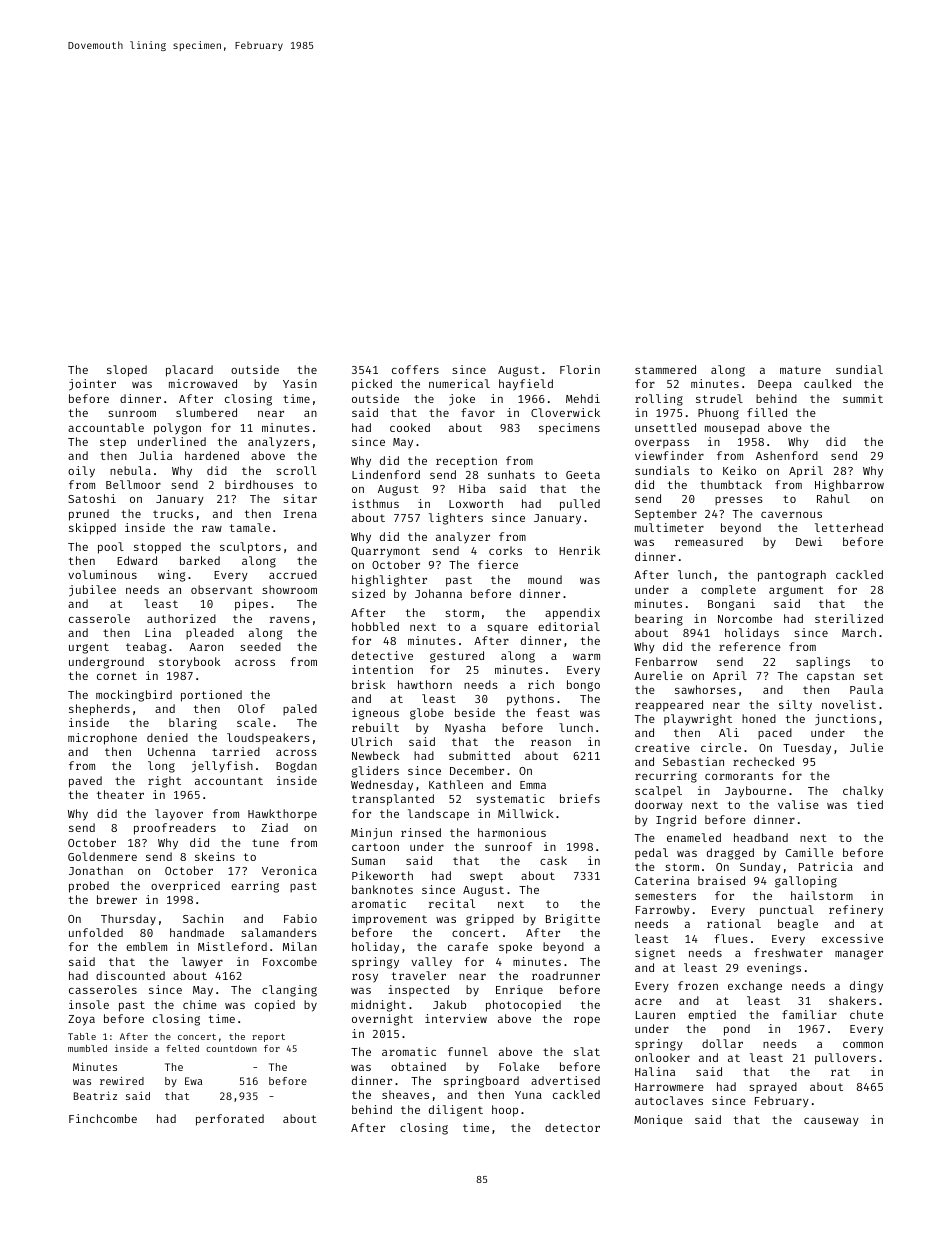  I want to click on mature, so click(800, 370).
